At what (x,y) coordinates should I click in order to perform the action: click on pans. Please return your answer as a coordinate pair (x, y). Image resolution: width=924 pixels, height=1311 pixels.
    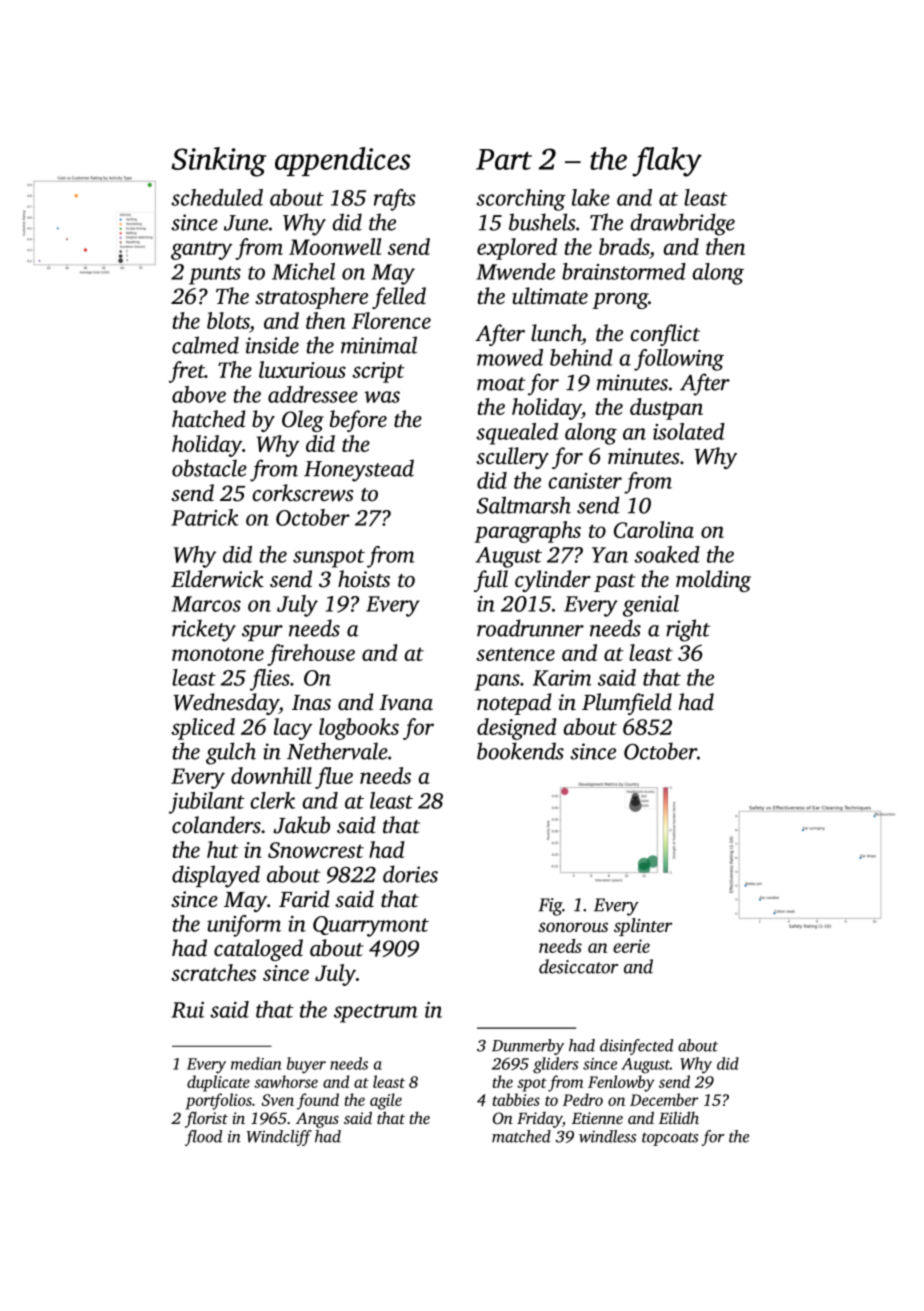
    Looking at the image, I should click on (497, 682).
